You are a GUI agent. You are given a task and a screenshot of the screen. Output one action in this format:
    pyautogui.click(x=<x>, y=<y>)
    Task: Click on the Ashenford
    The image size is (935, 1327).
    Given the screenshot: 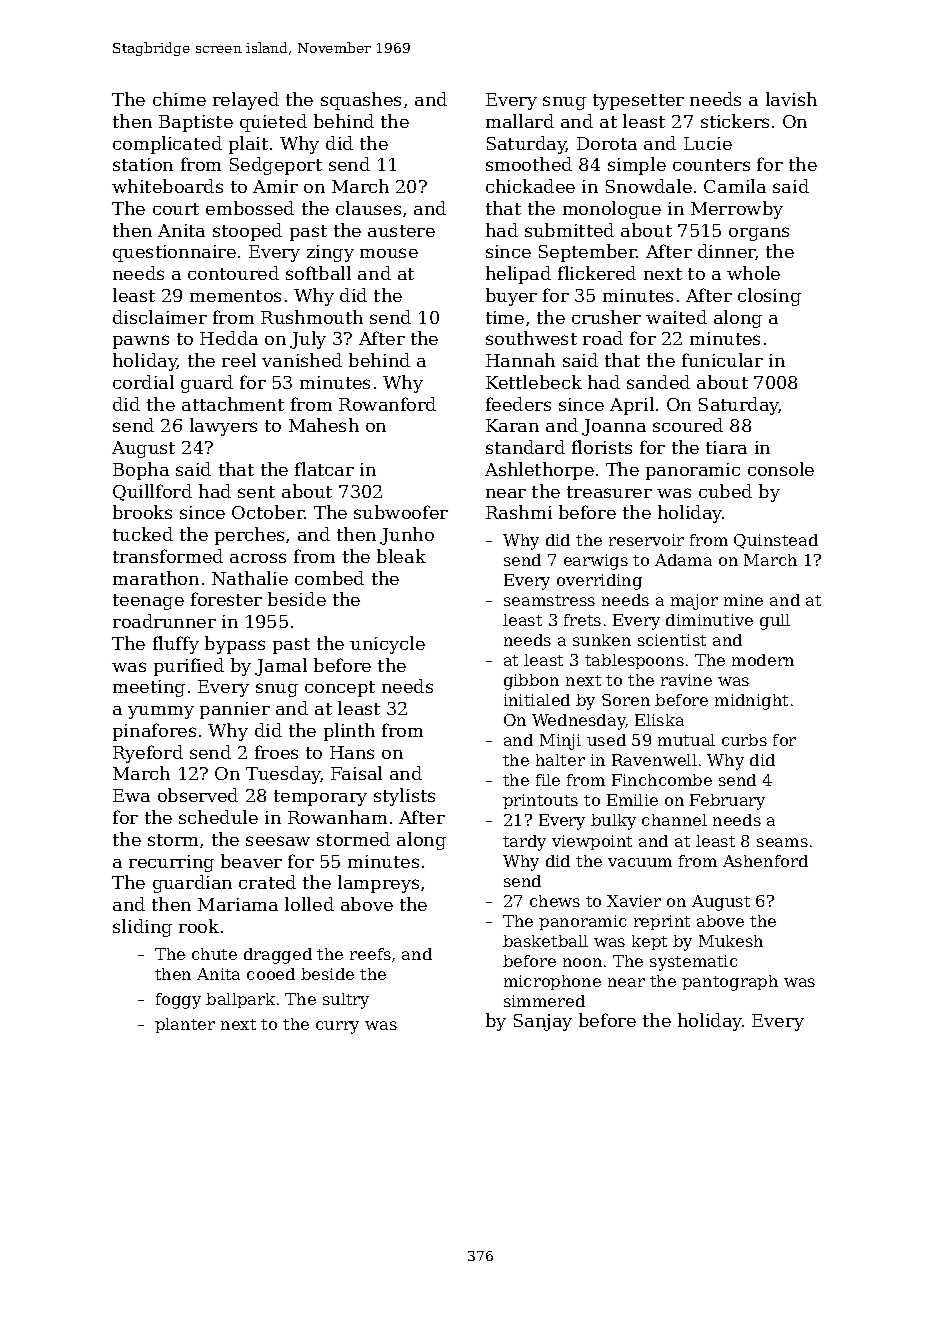 What is the action you would take?
    pyautogui.click(x=765, y=861)
